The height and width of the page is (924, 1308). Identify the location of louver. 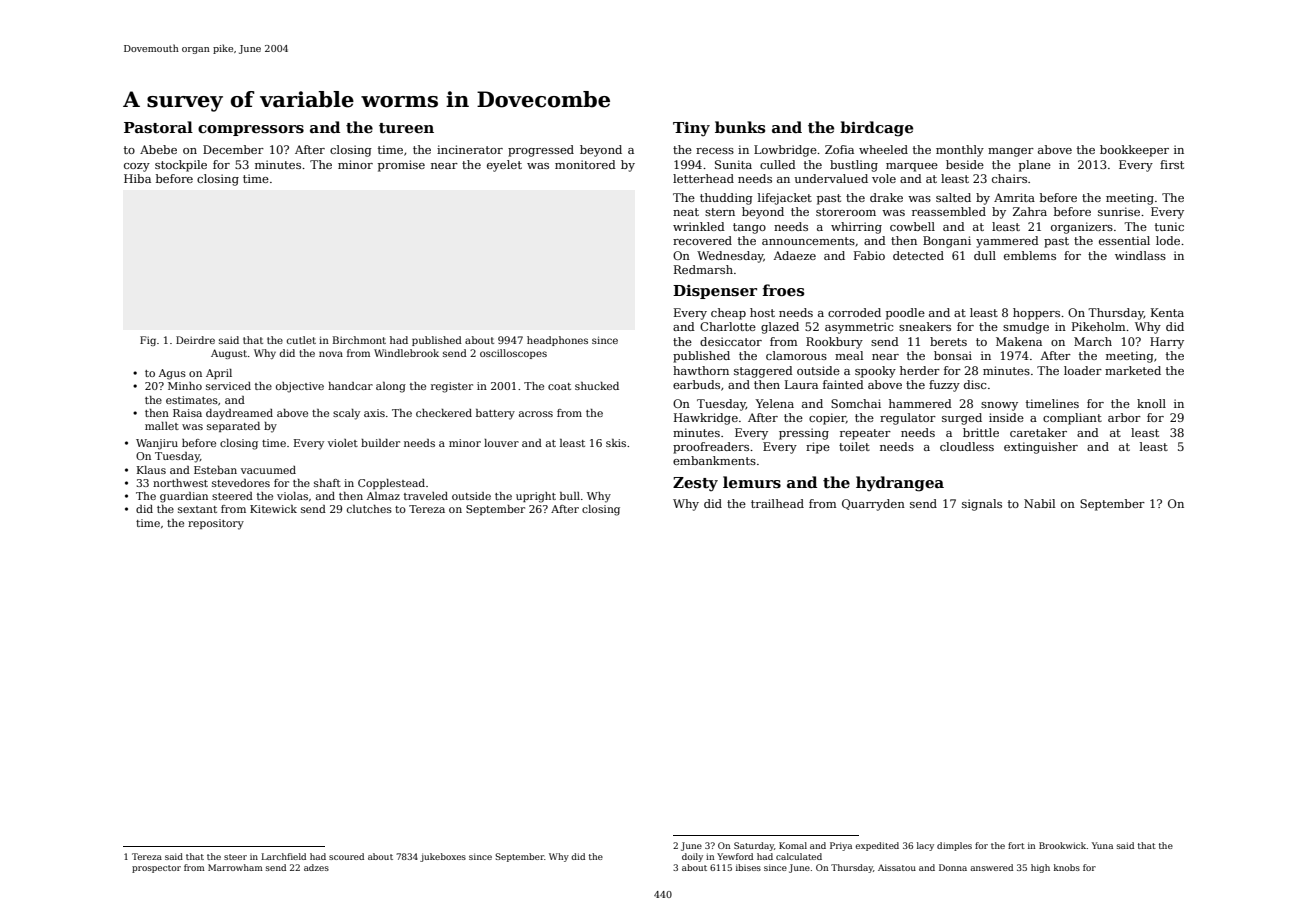
(501, 443).
